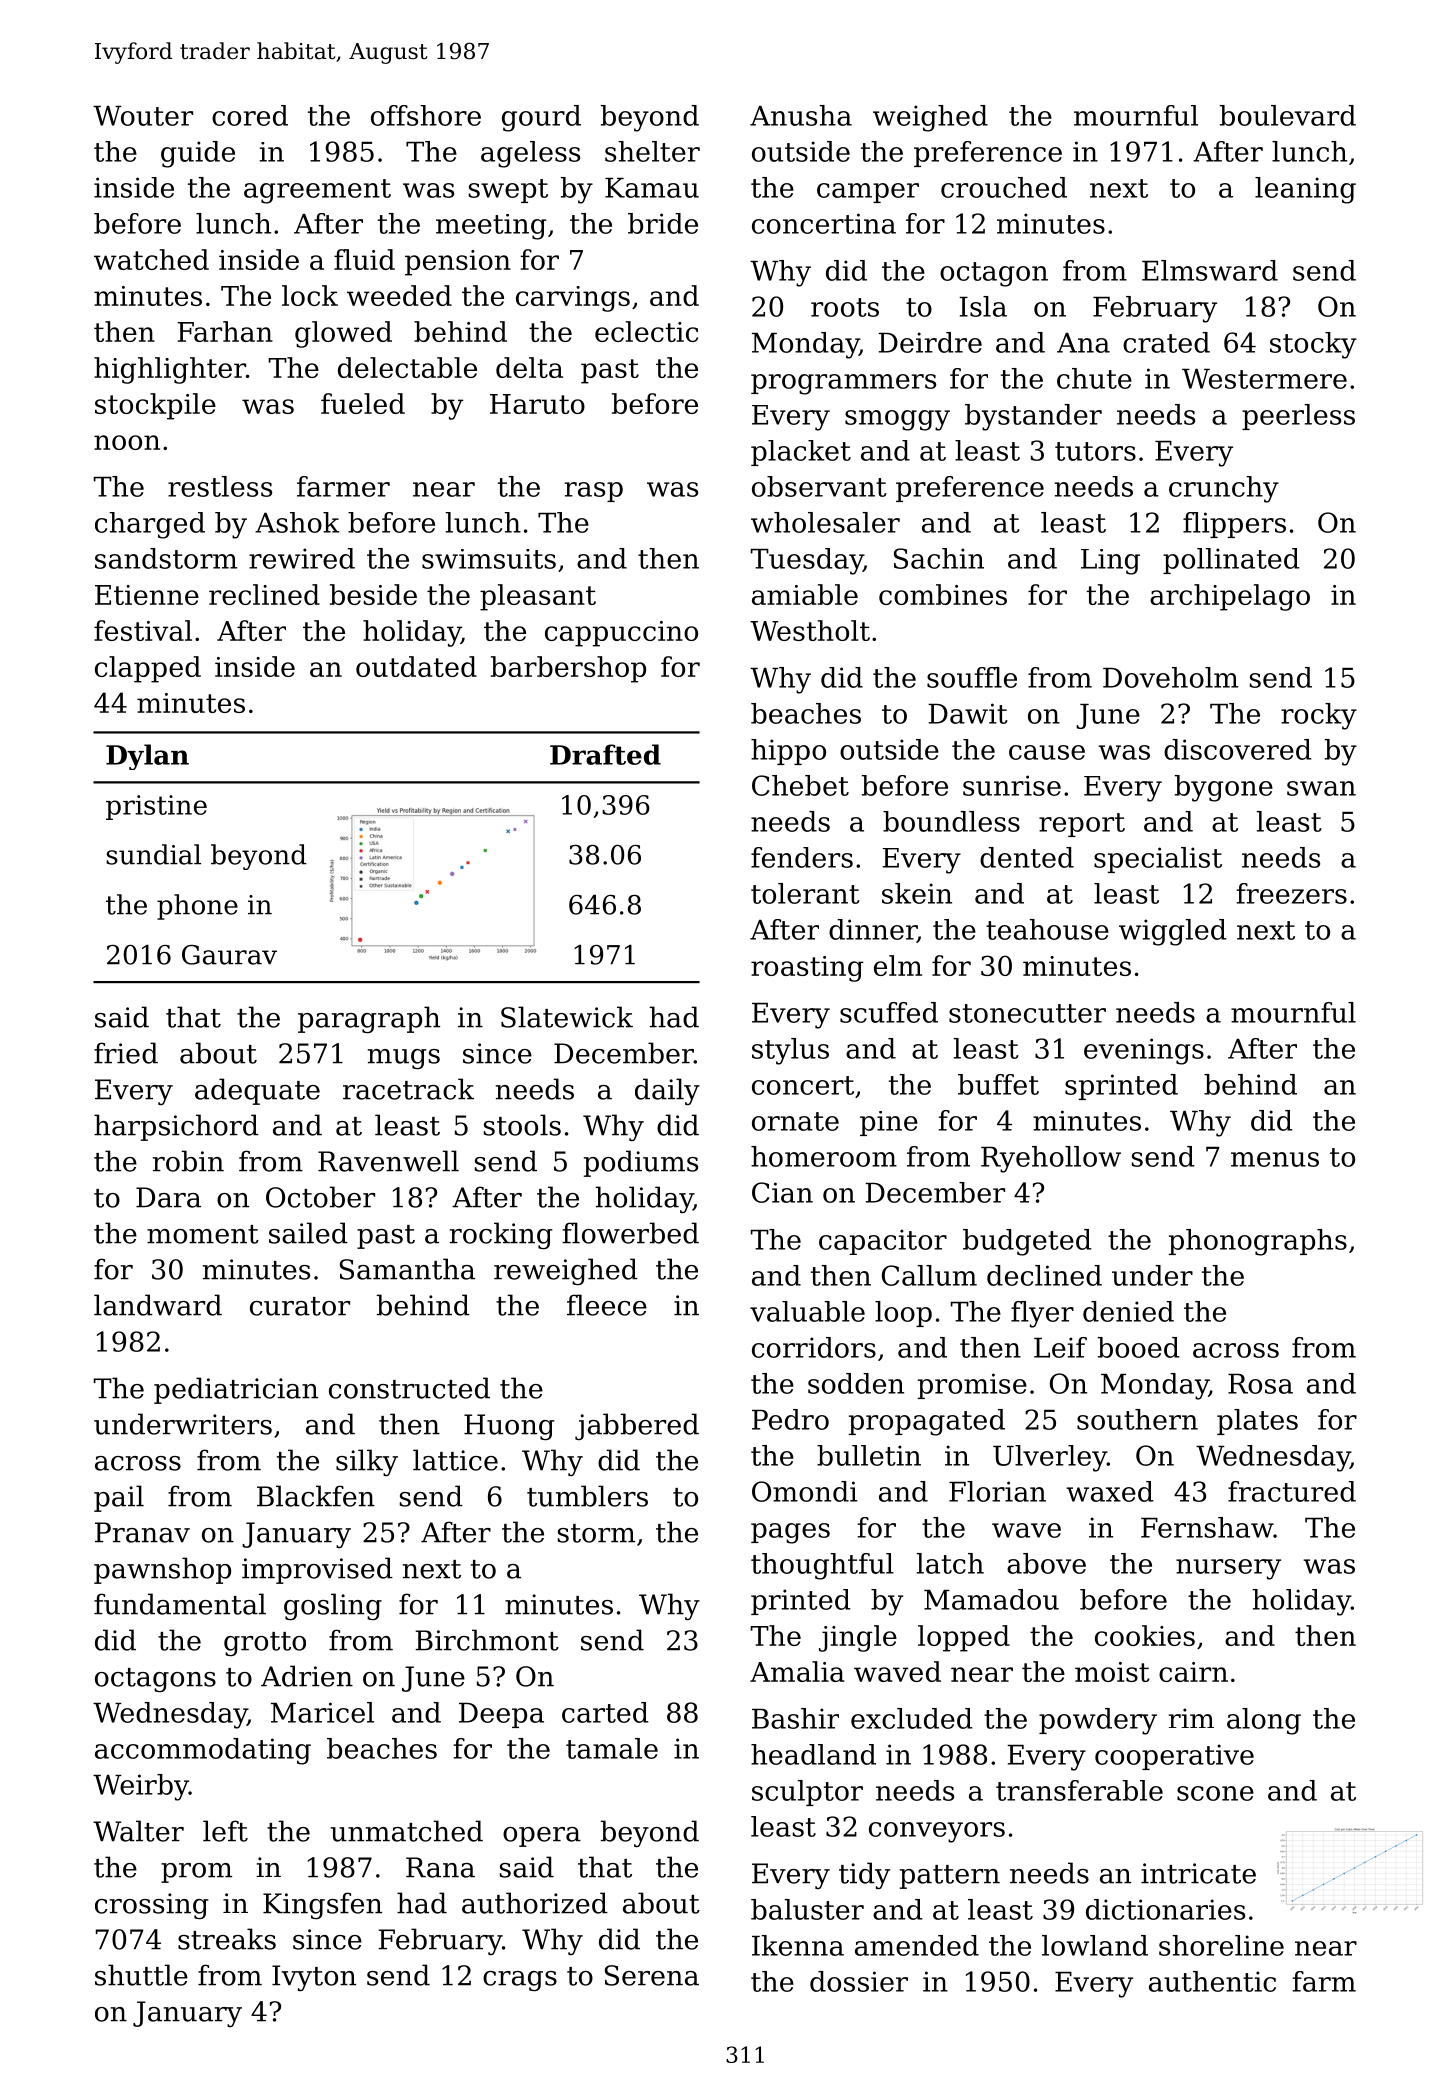 Image resolution: width=1450 pixels, height=2100 pixels. What do you see at coordinates (141, 1975) in the screenshot?
I see `shuttle` at bounding box center [141, 1975].
